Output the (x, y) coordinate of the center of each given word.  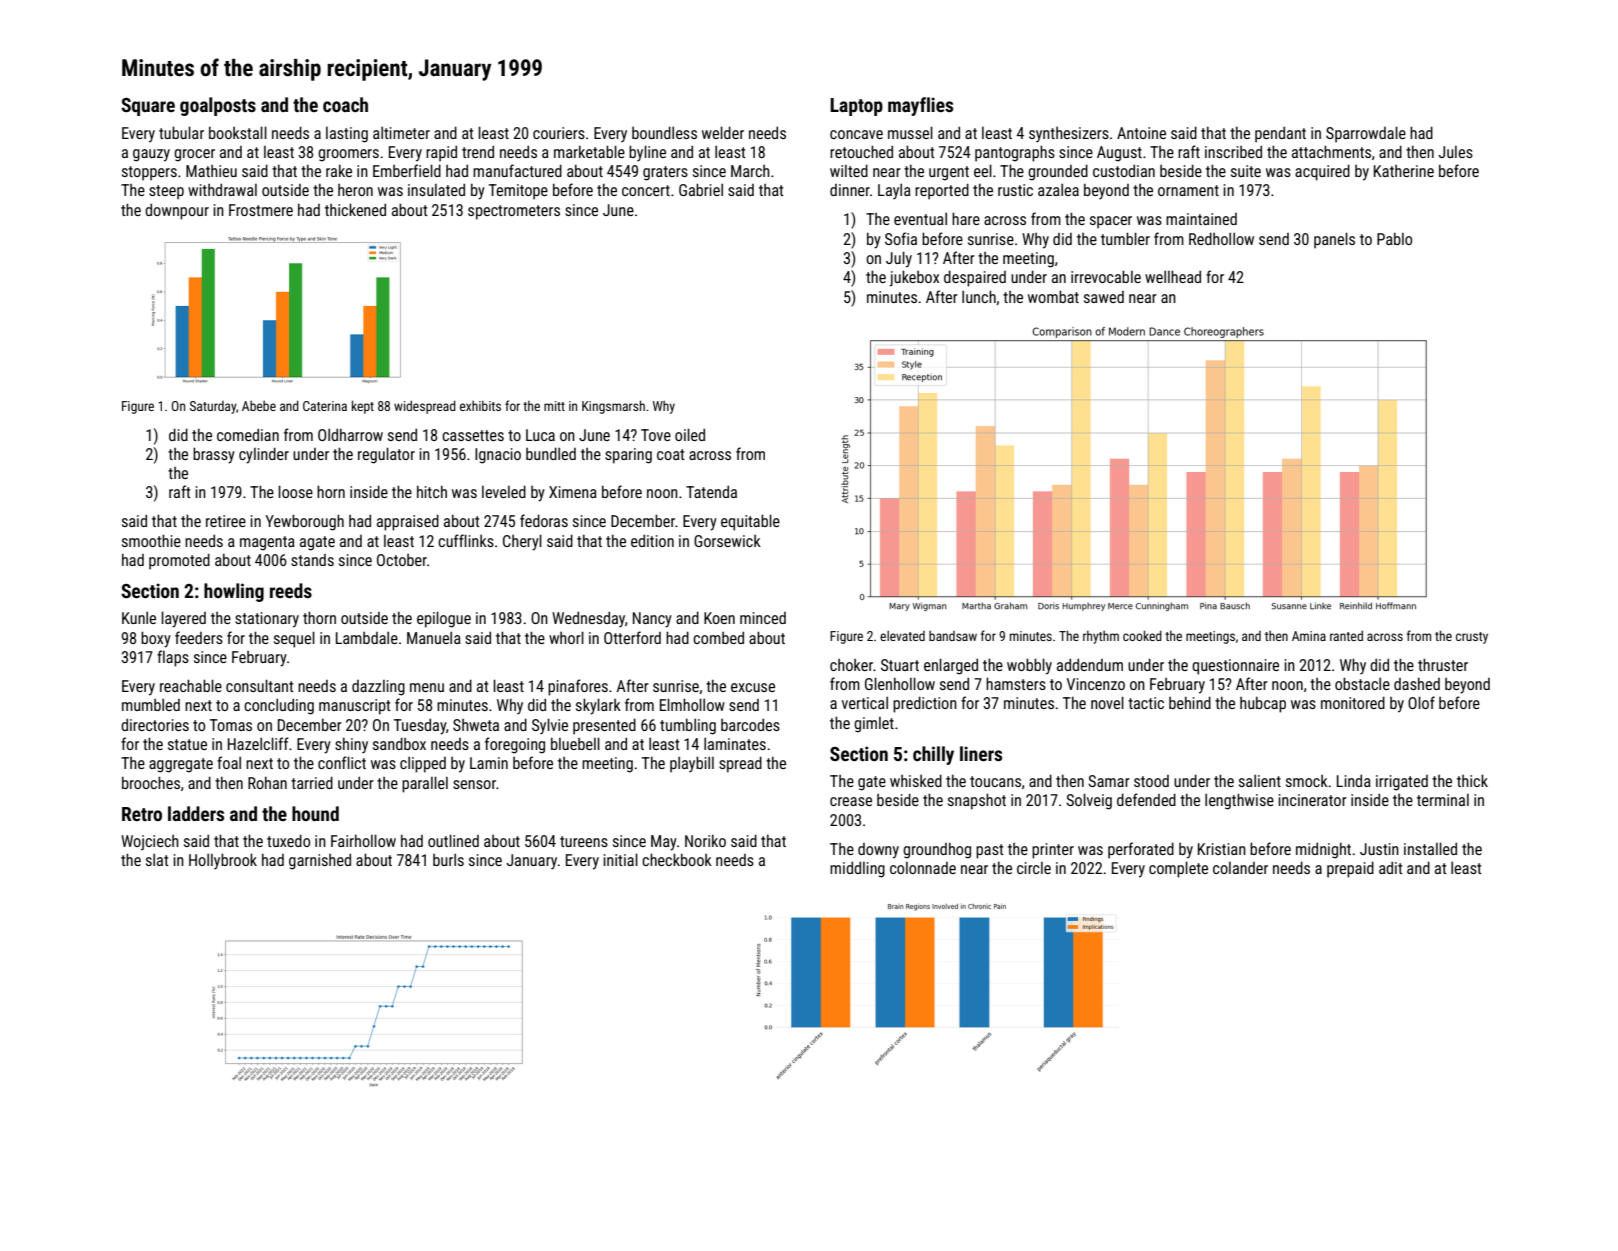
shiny (351, 745)
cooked (1142, 635)
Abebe (259, 406)
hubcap (1263, 704)
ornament (1188, 190)
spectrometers (514, 212)
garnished (320, 861)
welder (723, 132)
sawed (1104, 297)
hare (966, 218)
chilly (933, 755)
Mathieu (211, 171)
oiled (690, 434)
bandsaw (953, 636)
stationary (267, 620)
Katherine (1404, 171)
